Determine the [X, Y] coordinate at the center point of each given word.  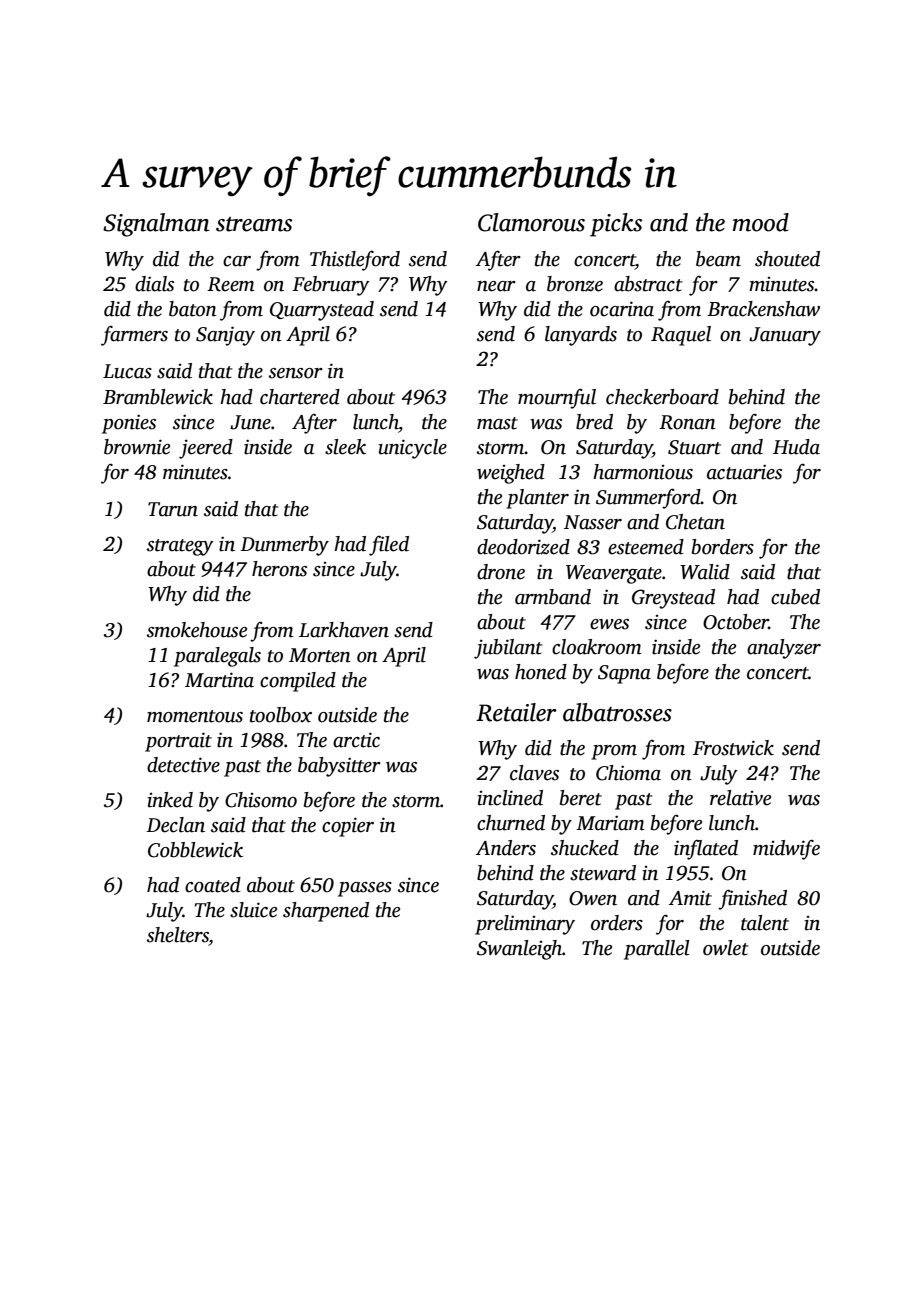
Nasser [593, 522]
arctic [356, 740]
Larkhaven [344, 630]
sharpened [326, 912]
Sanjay [225, 336]
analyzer [784, 649]
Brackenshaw [763, 309]
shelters [178, 935]
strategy [180, 547]
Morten [320, 655]
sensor [296, 373]
